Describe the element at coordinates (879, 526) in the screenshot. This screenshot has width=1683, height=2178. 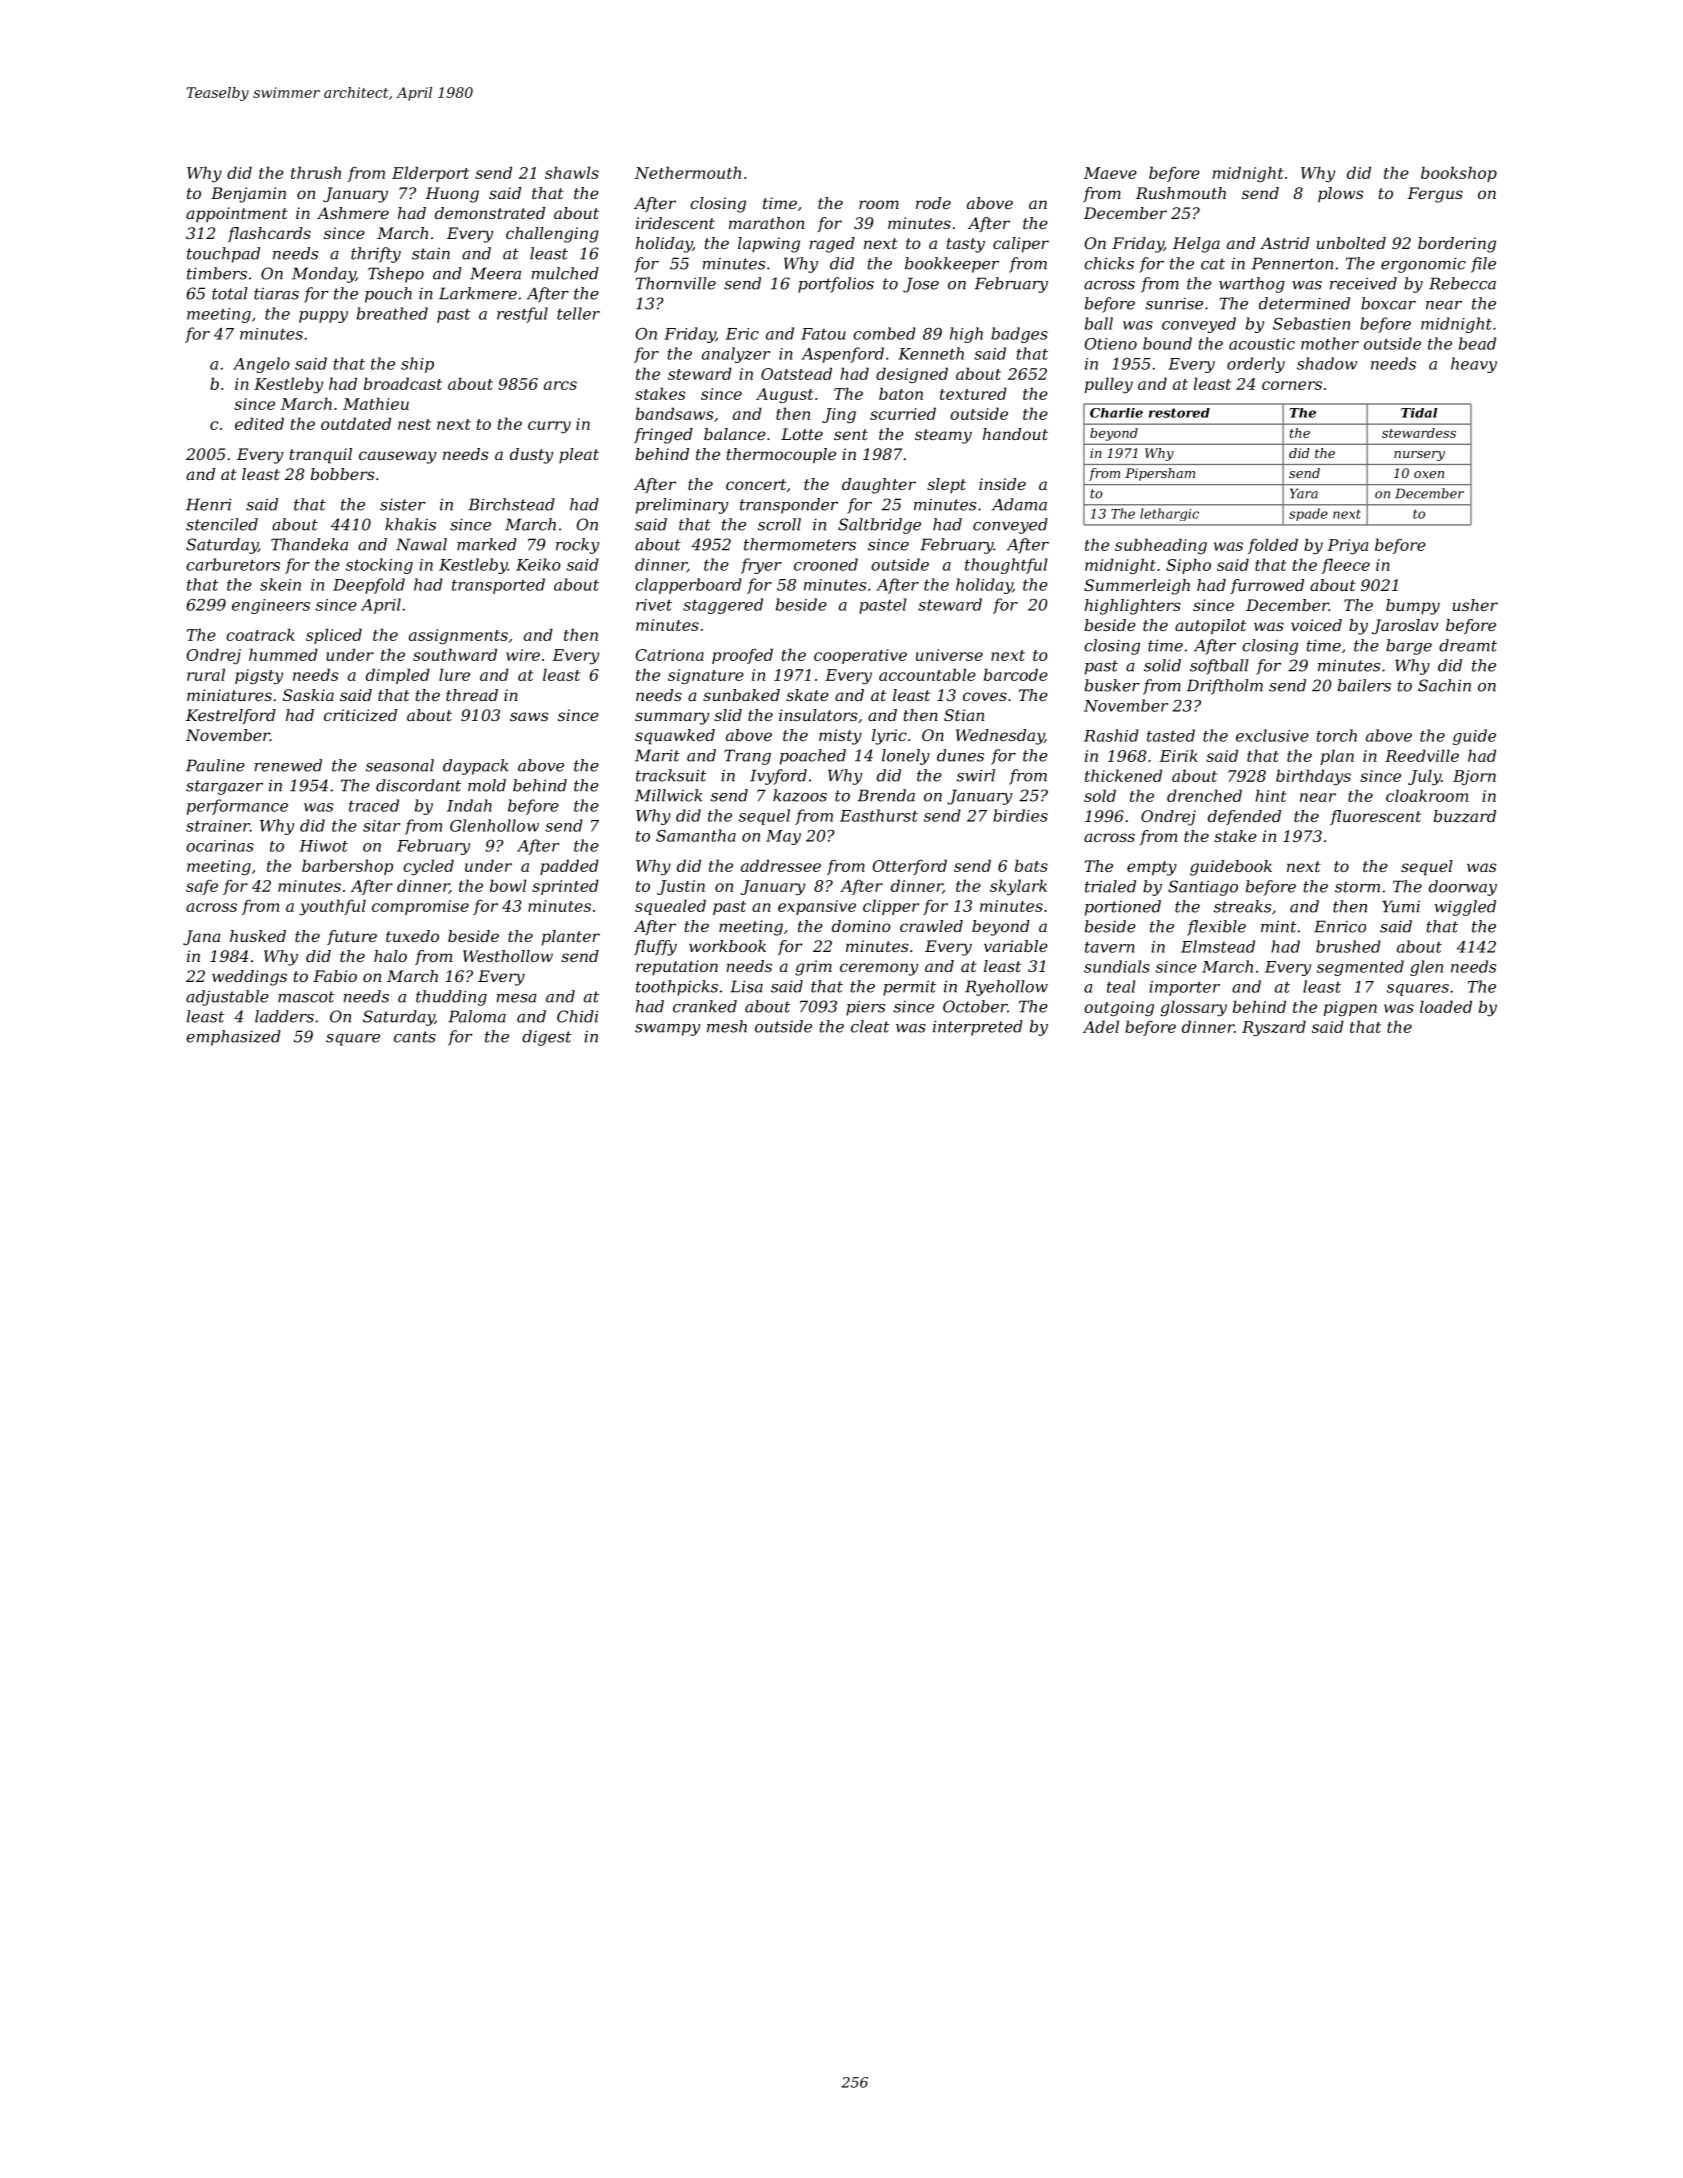
I see `Saltbridge` at that location.
